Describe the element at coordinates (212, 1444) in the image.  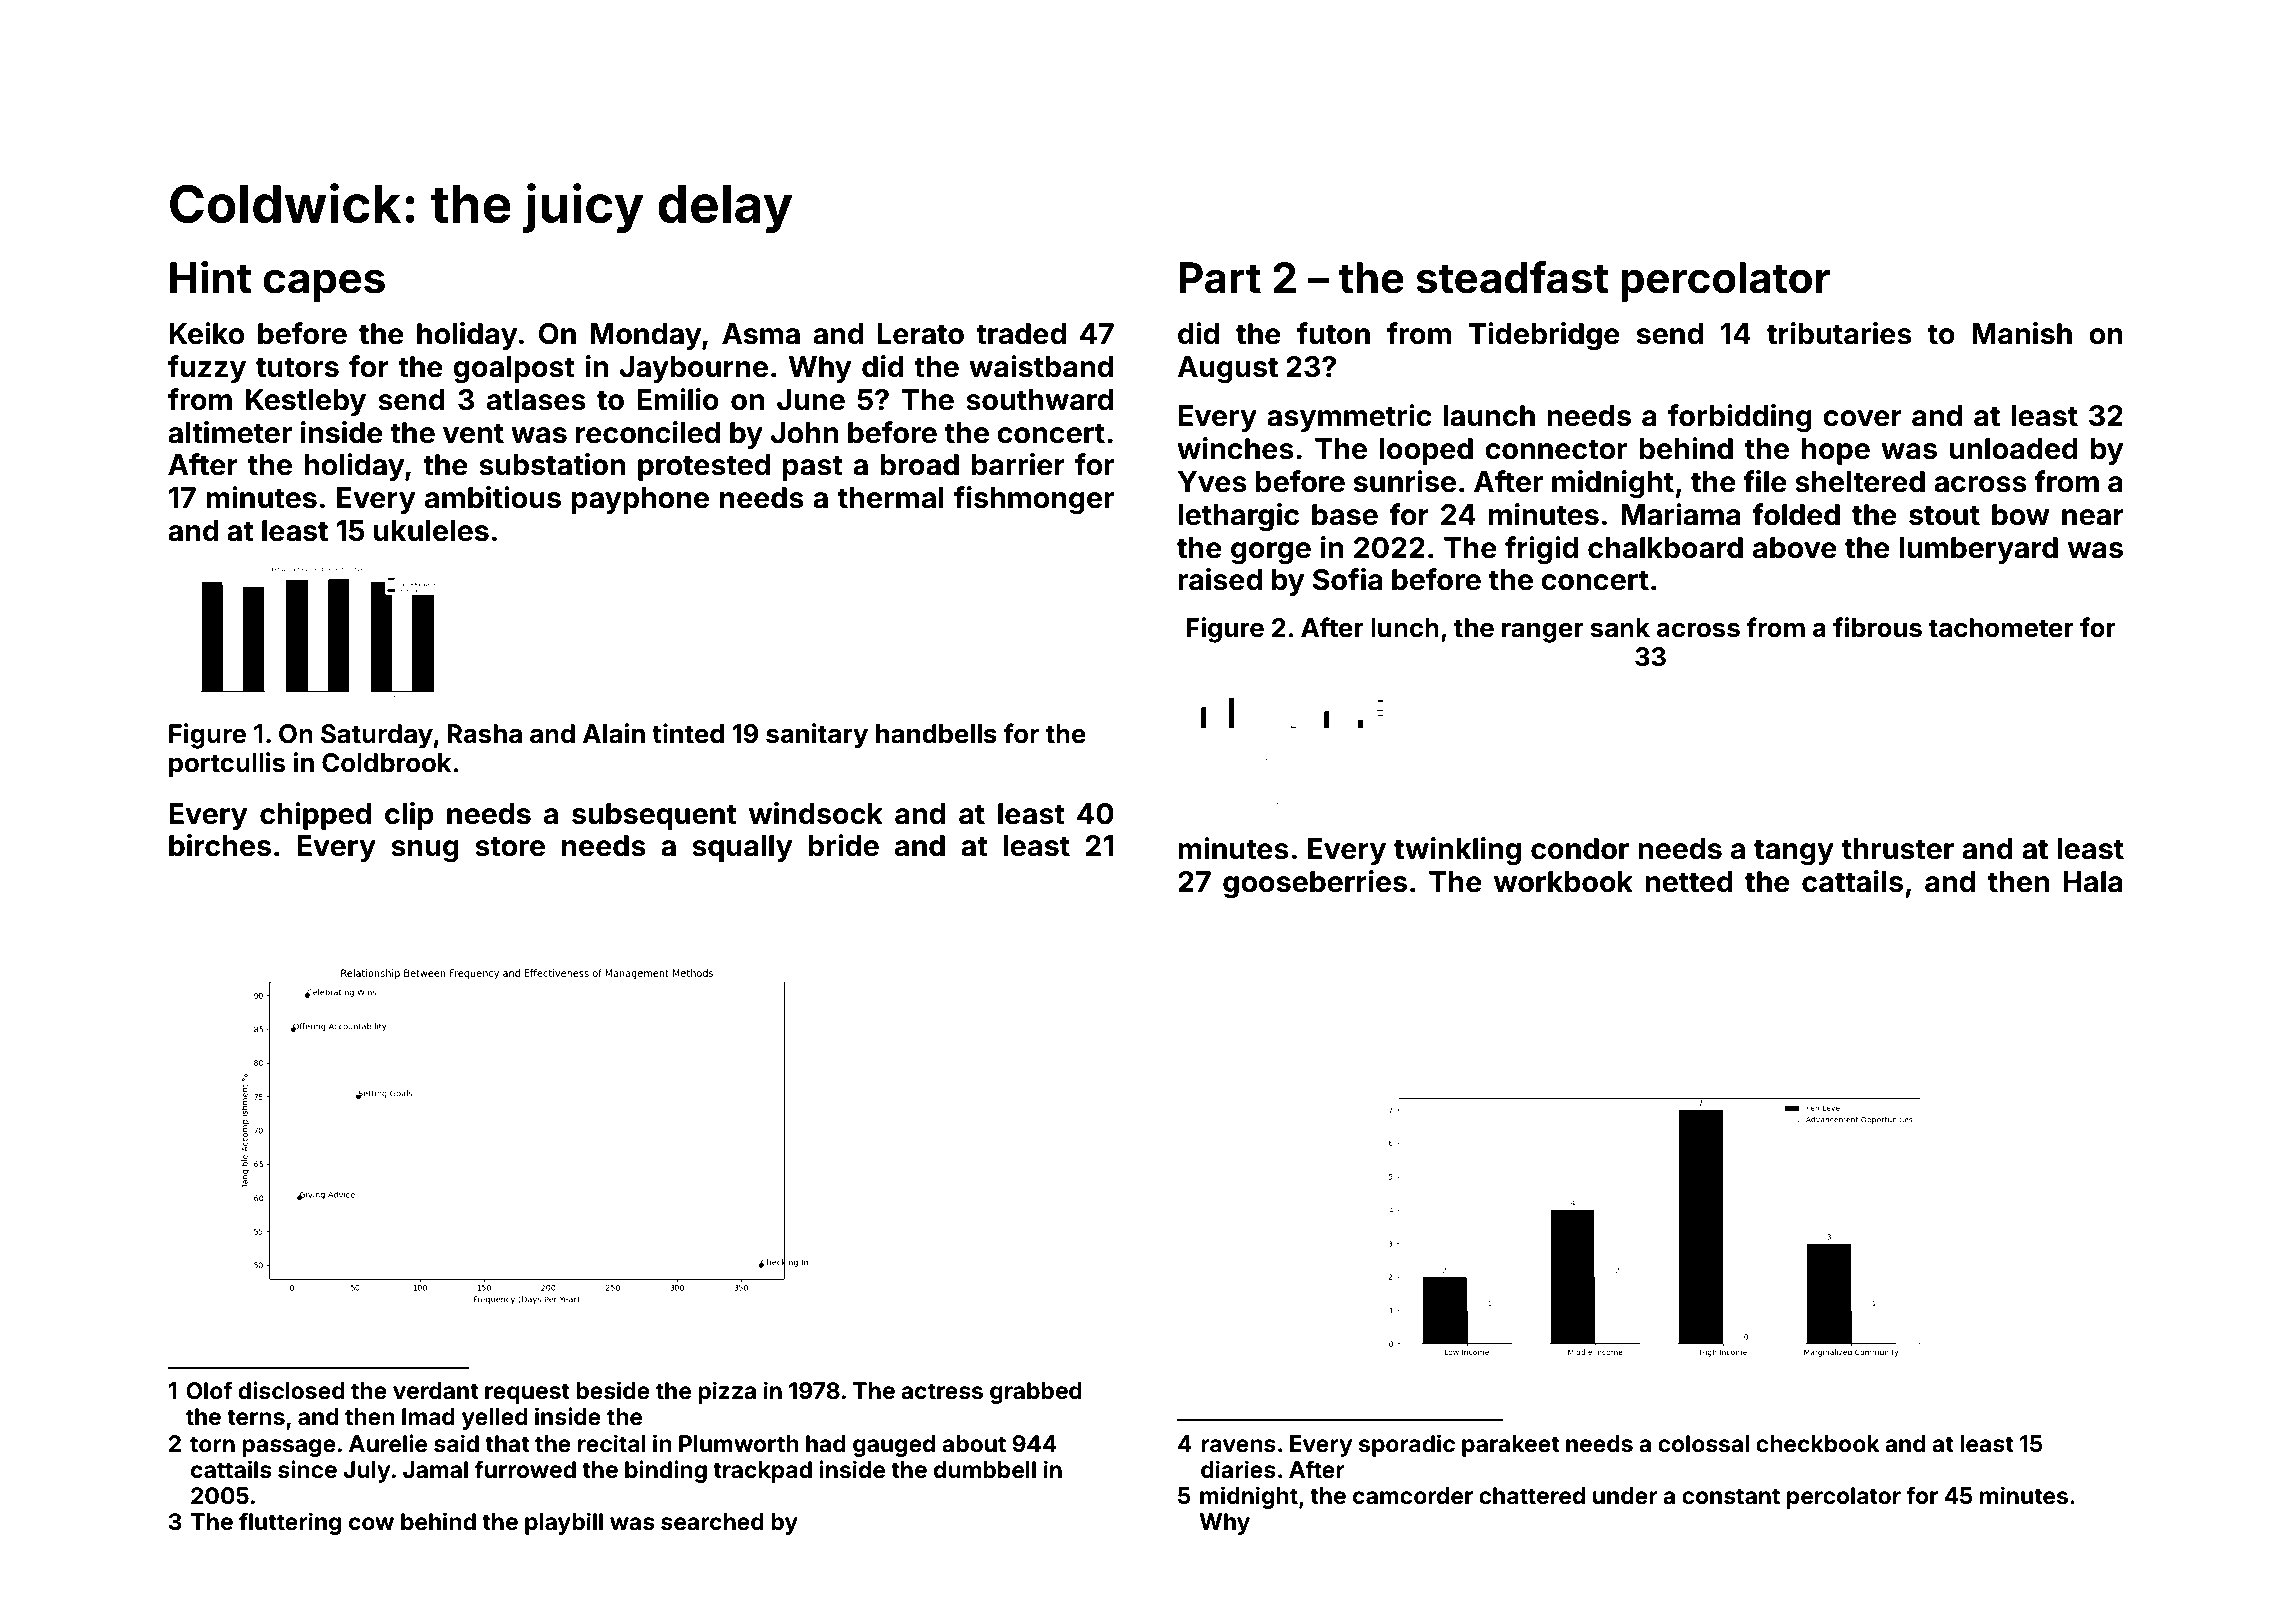
I see `torn` at that location.
